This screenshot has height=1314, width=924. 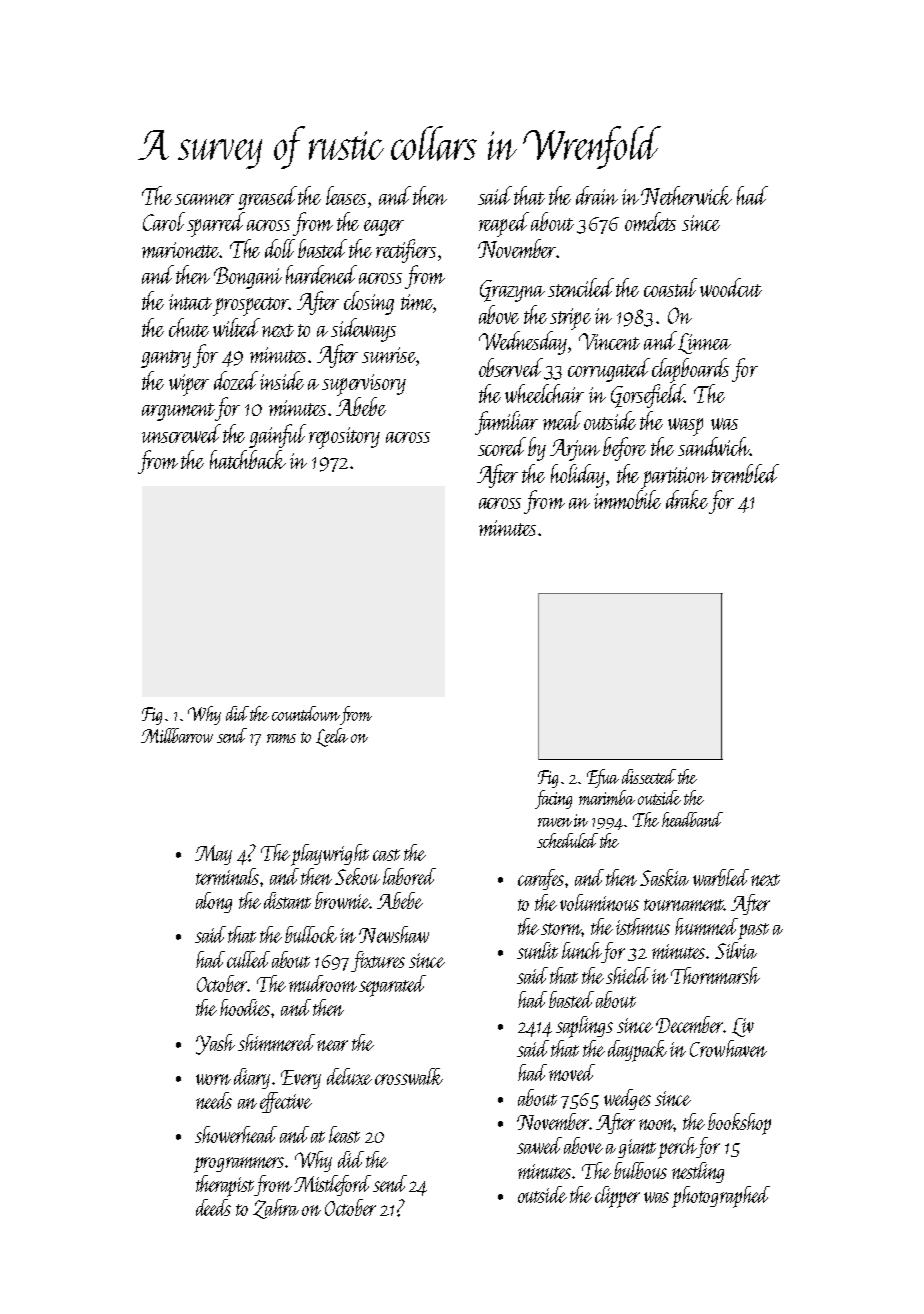 I want to click on reaped, so click(x=504, y=224).
